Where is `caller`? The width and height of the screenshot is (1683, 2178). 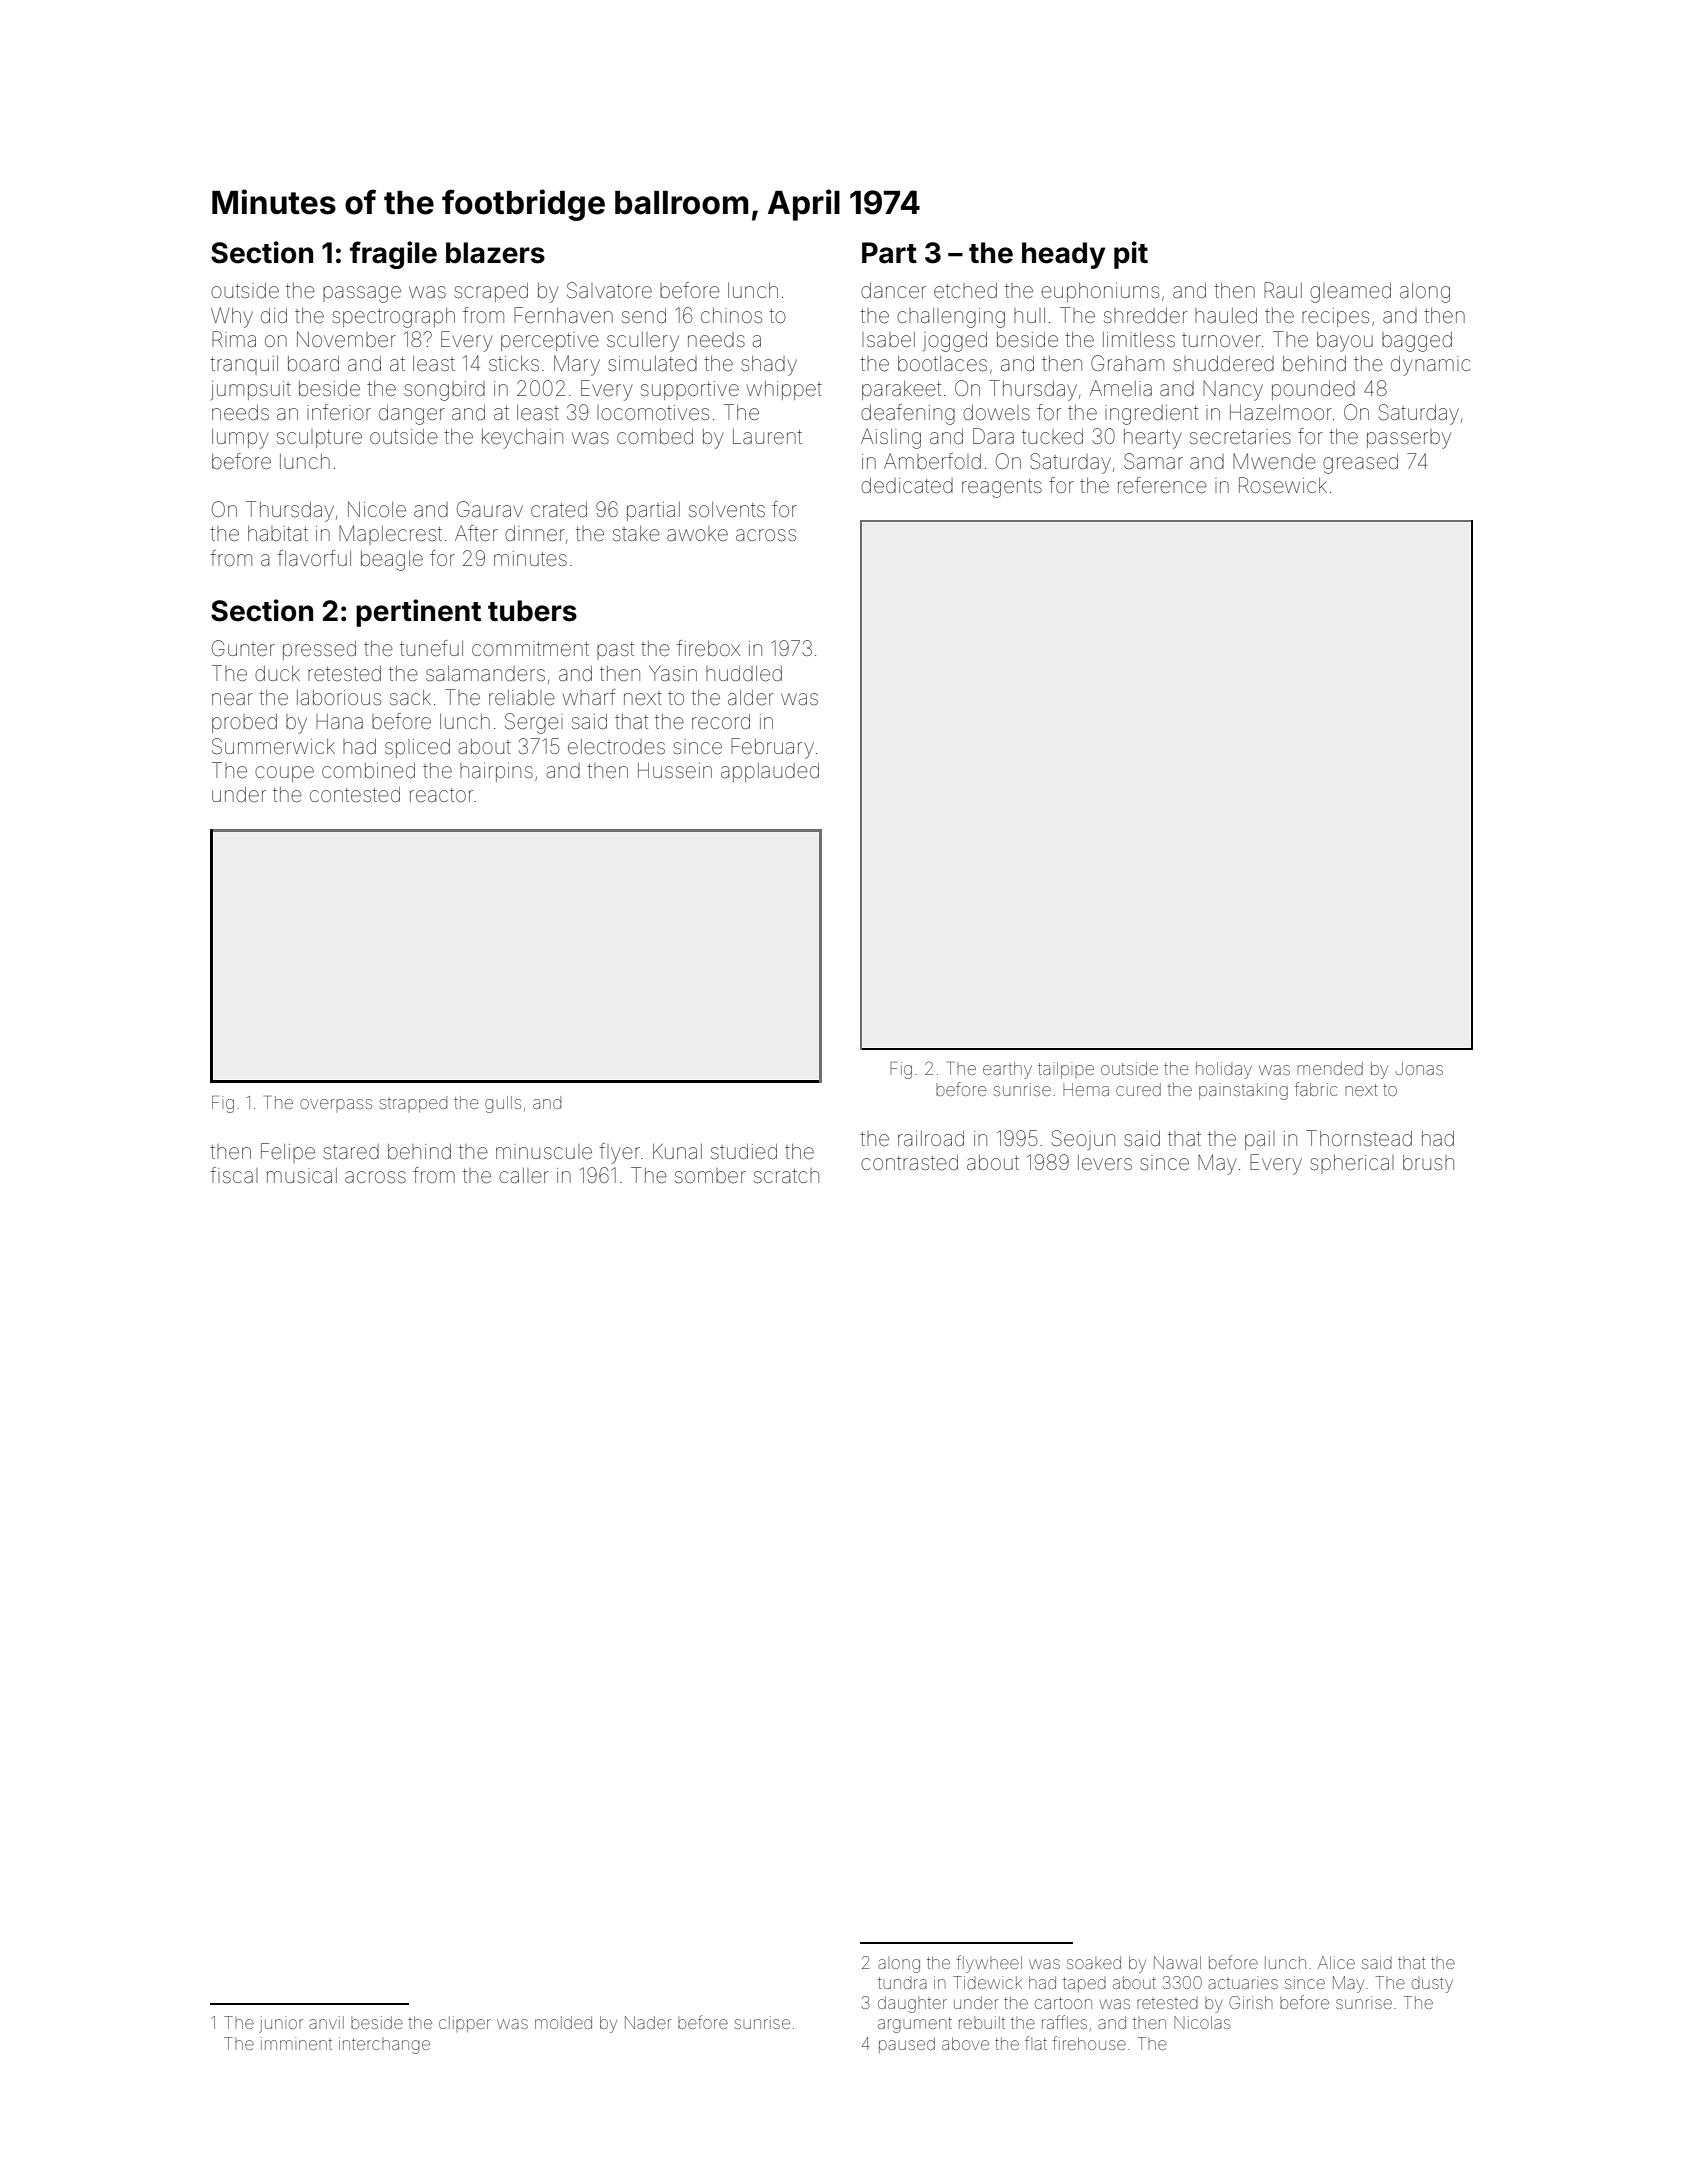 caller is located at coordinates (524, 1176).
